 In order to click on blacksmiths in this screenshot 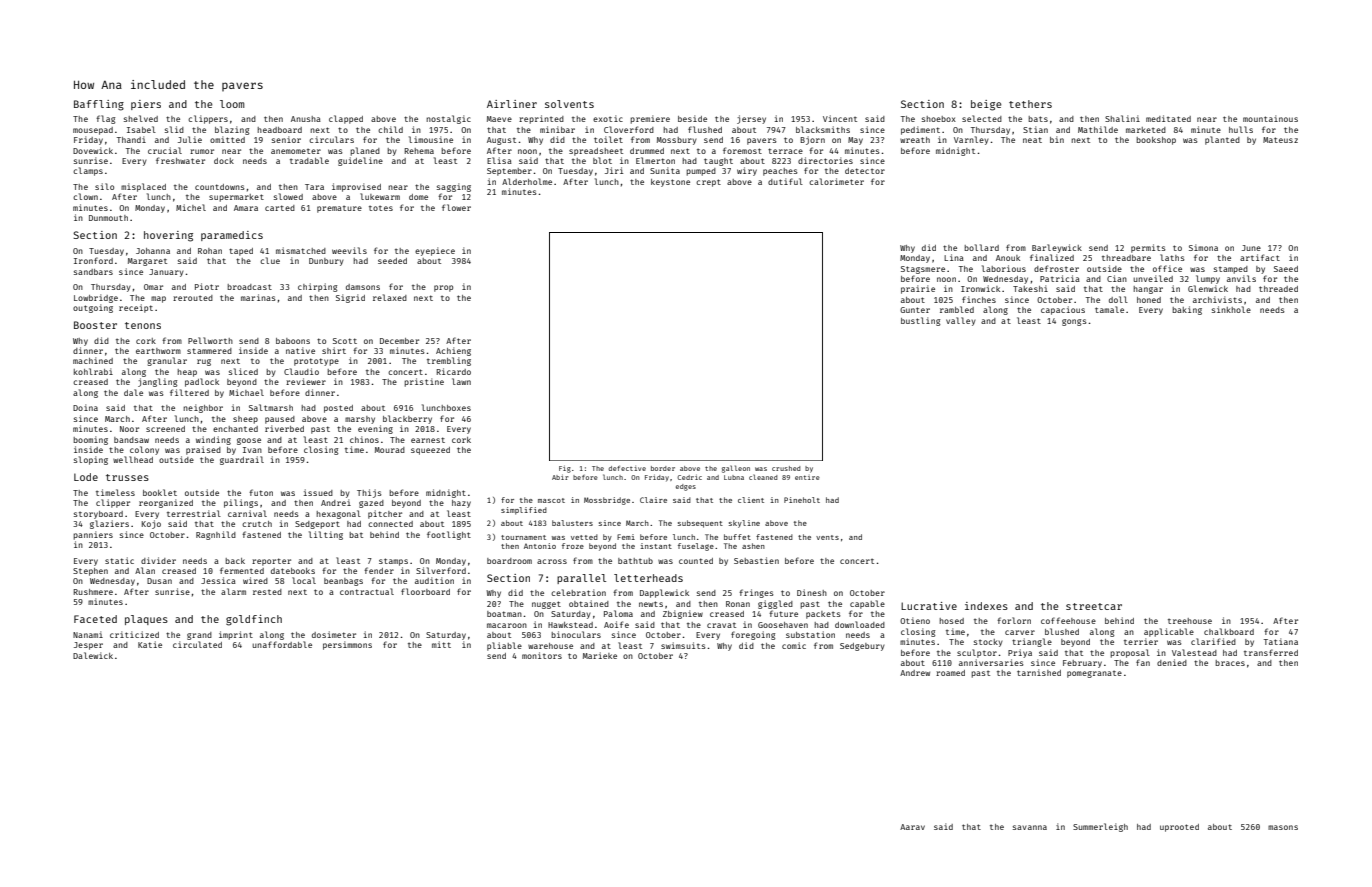, I will do `click(823, 129)`.
